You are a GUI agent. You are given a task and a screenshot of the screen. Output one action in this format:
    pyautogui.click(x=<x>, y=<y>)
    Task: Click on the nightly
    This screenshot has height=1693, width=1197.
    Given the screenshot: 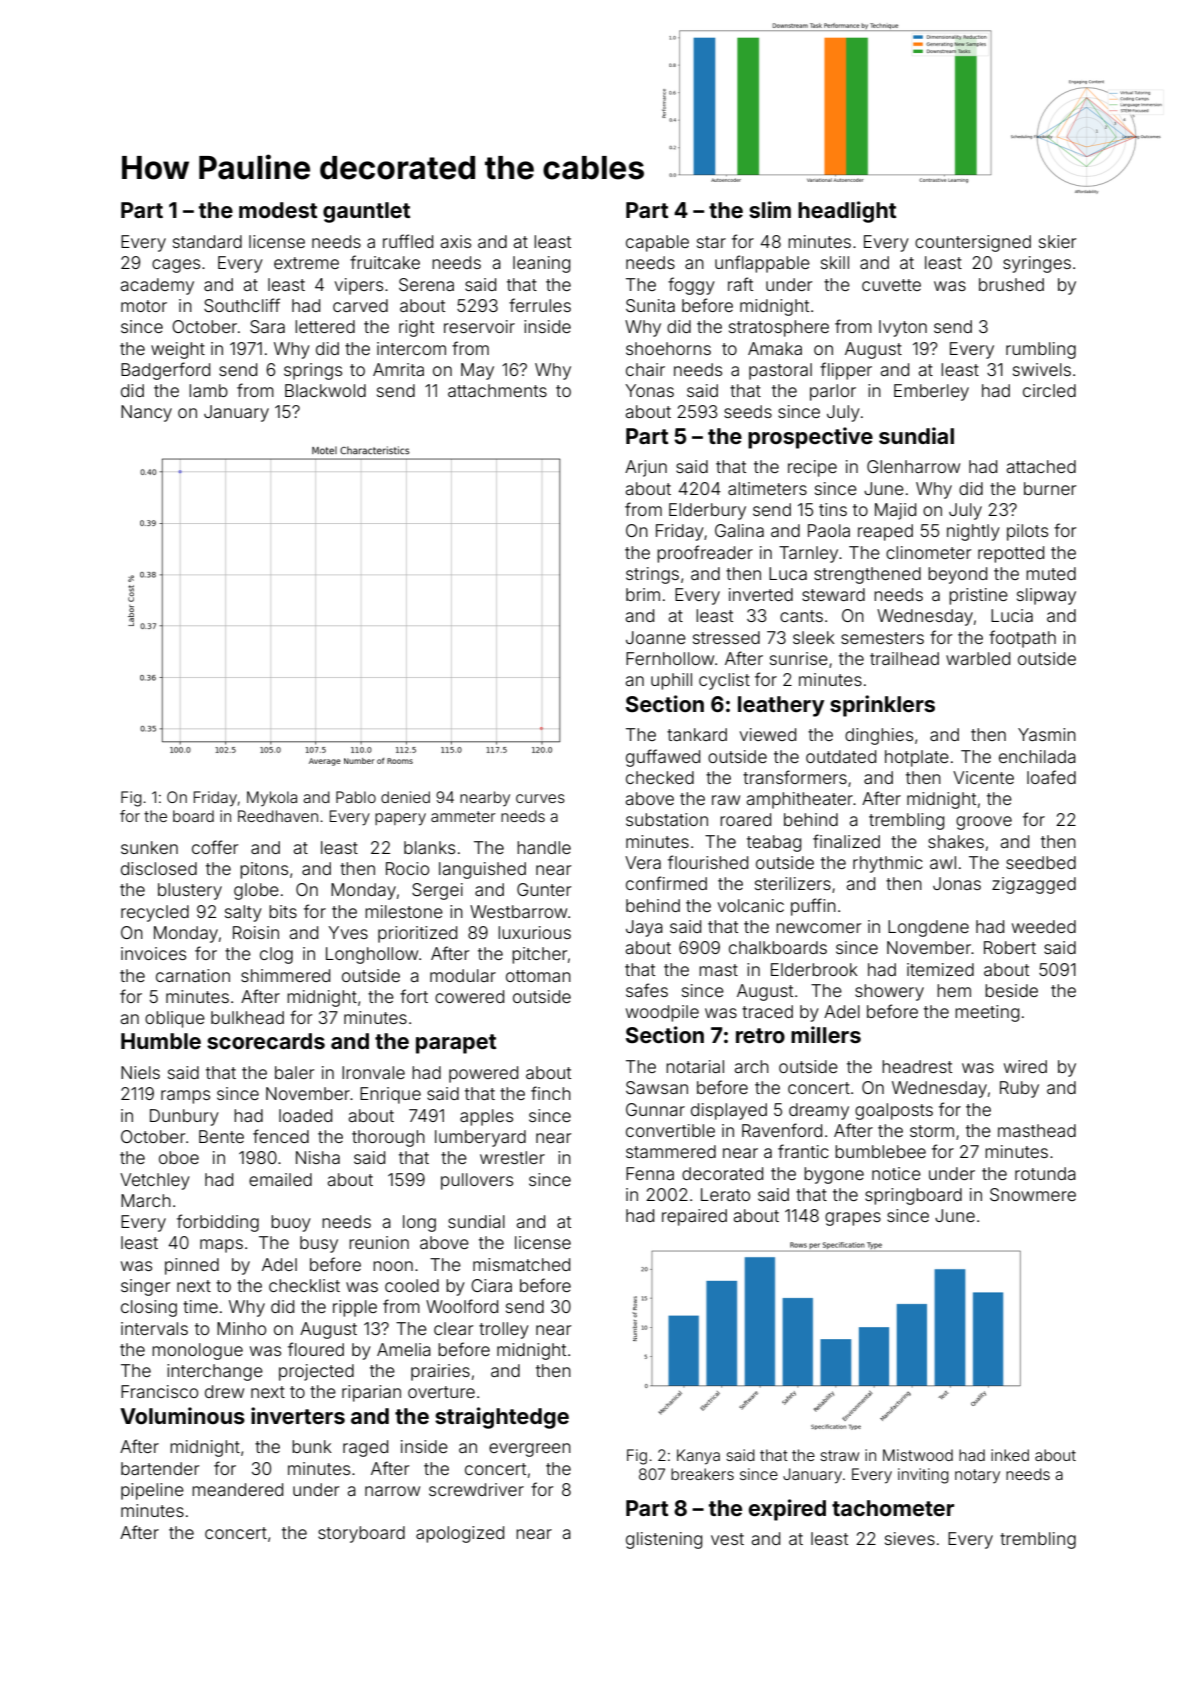 What is the action you would take?
    pyautogui.click(x=973, y=532)
